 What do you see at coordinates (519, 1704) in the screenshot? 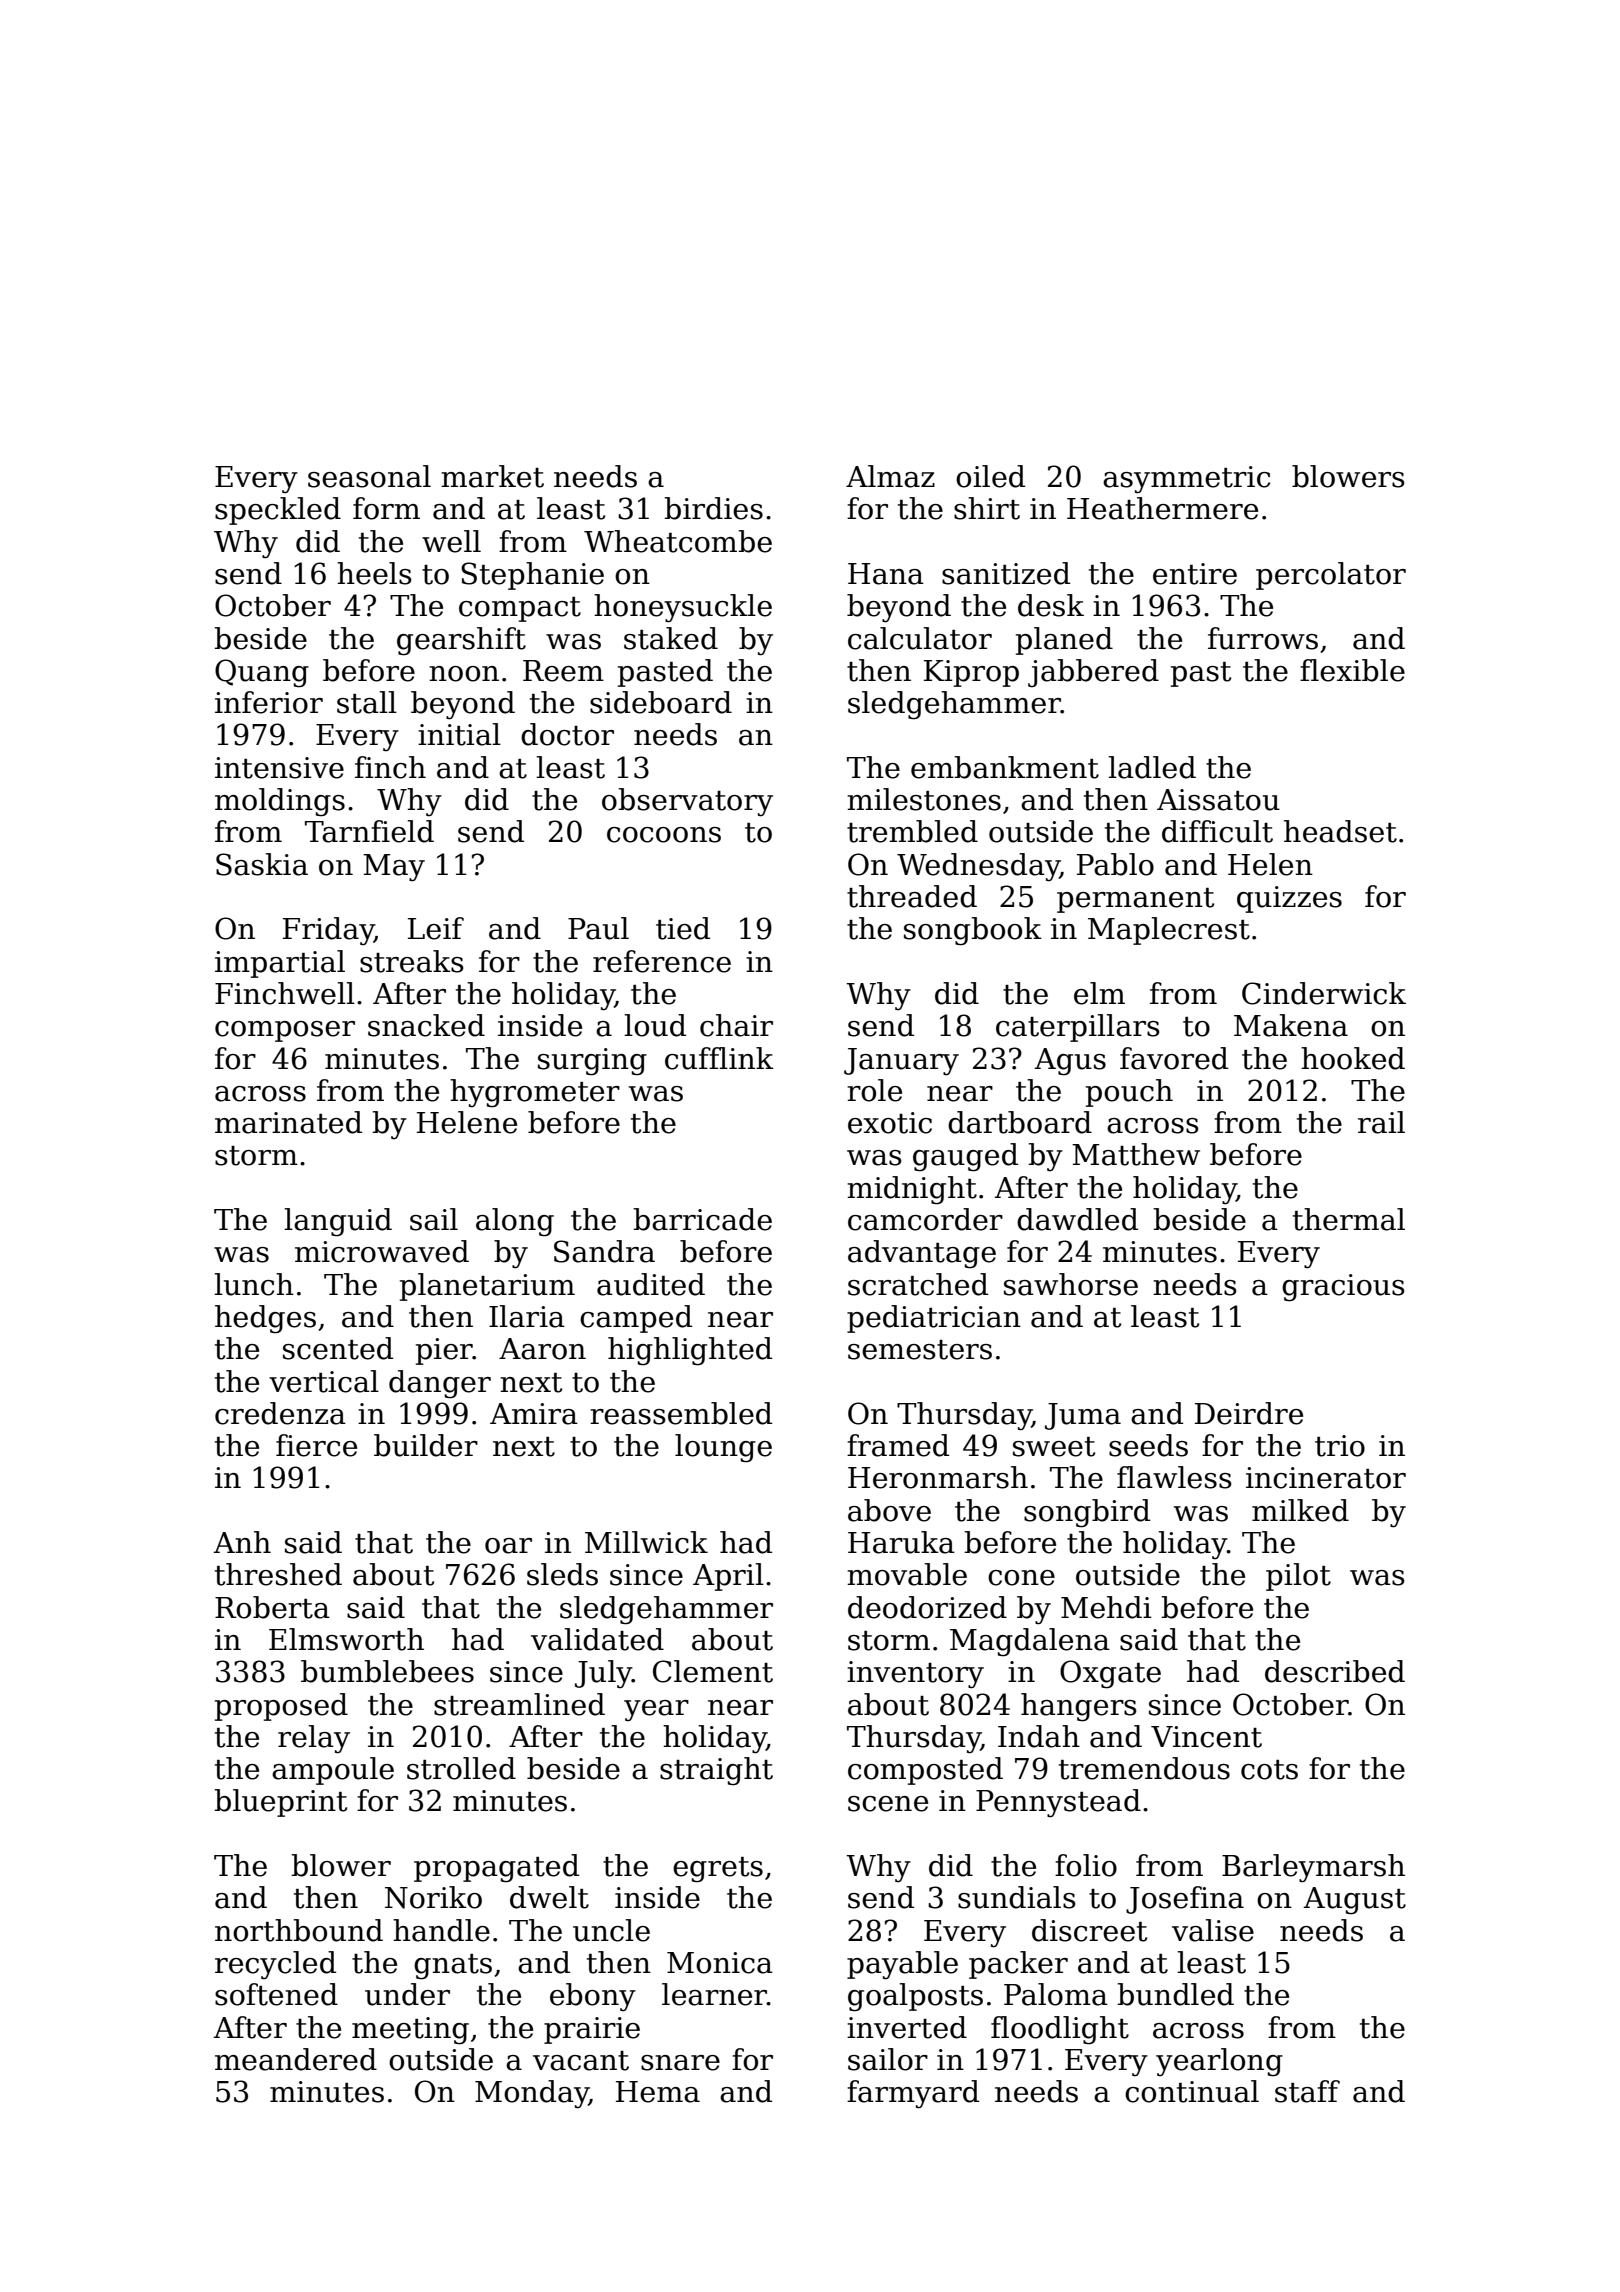
I see `streamlined` at bounding box center [519, 1704].
